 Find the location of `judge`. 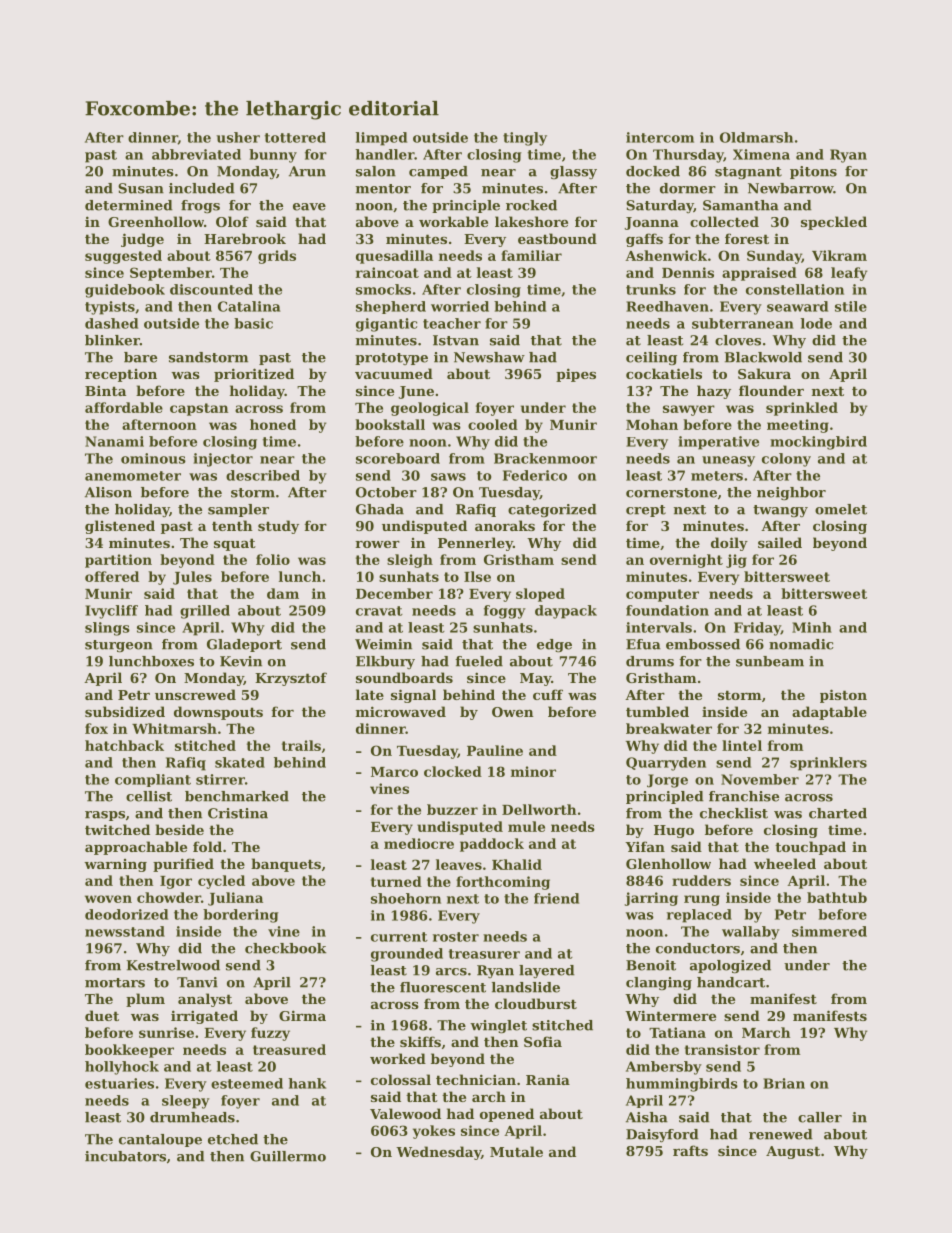

judge is located at coordinates (142, 240).
